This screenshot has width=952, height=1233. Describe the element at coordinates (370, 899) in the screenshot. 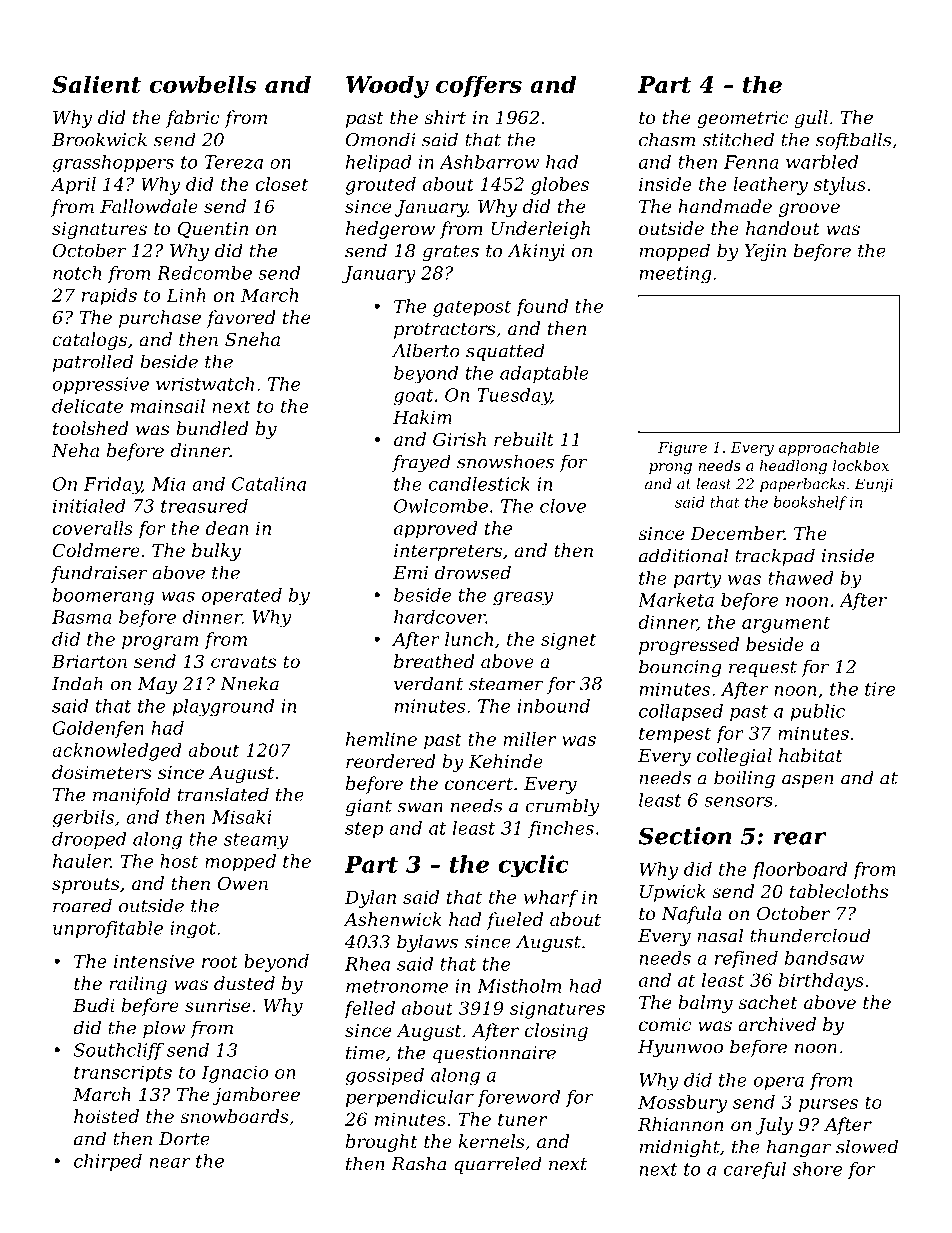

I see `Dylan` at that location.
